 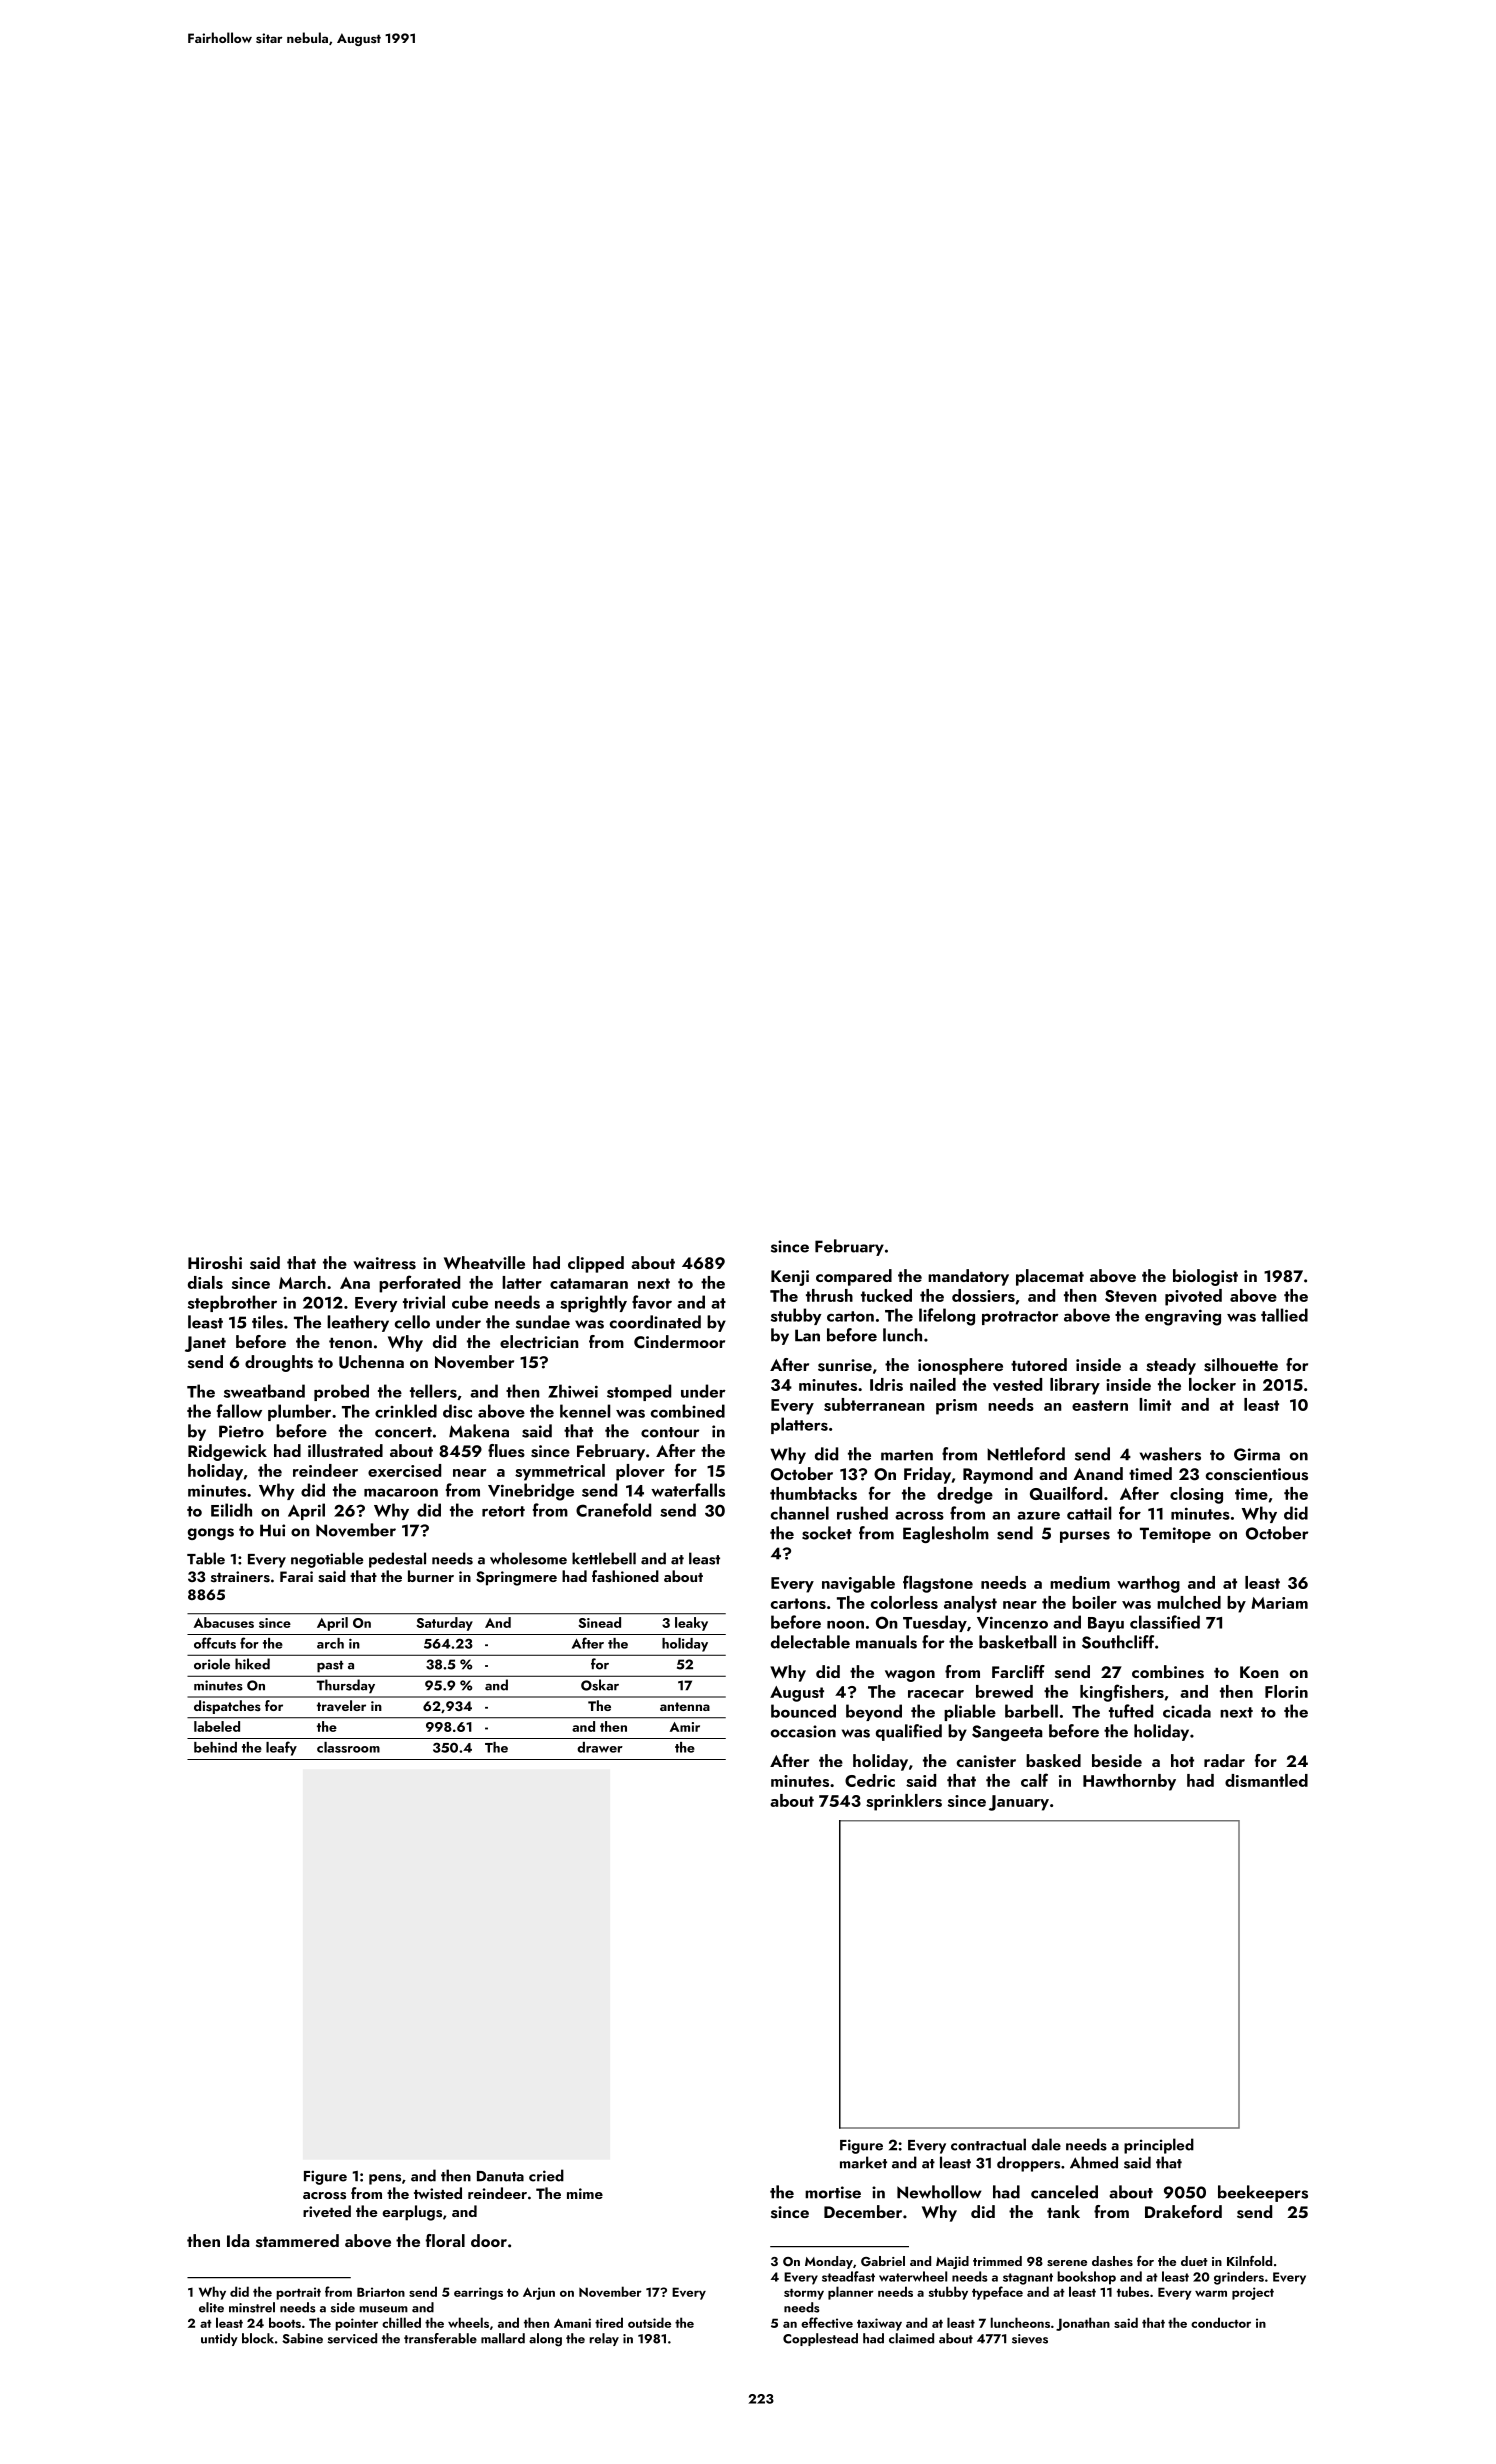 What do you see at coordinates (1066, 1493) in the screenshot?
I see `Quailford` at bounding box center [1066, 1493].
